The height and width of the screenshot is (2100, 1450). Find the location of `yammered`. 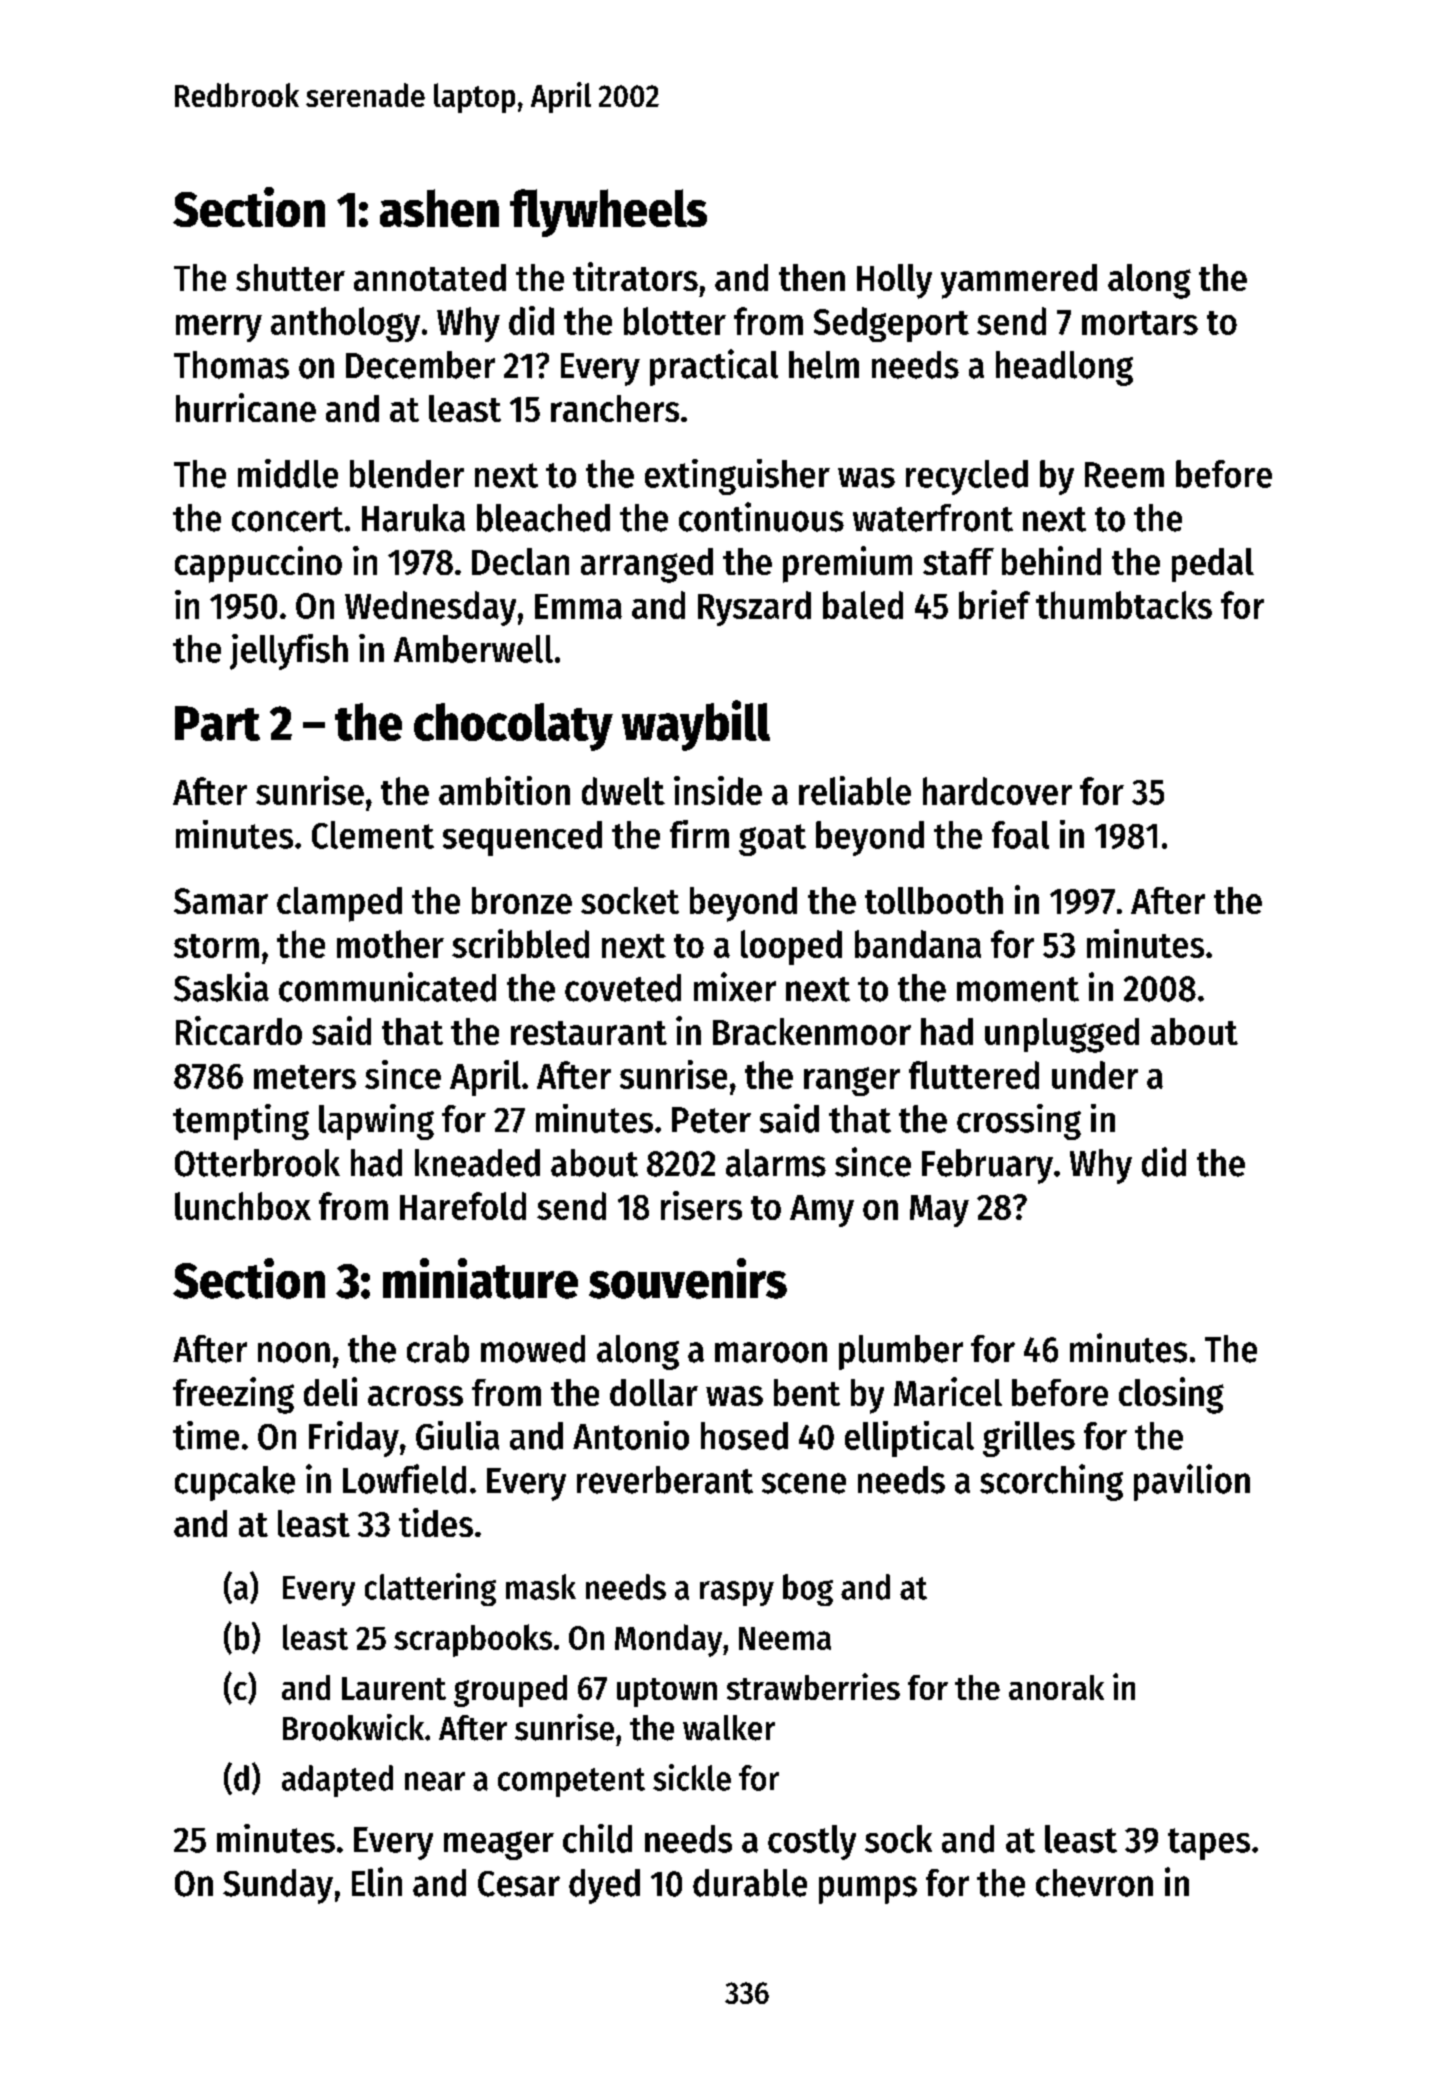

yammered is located at coordinates (1019, 281).
